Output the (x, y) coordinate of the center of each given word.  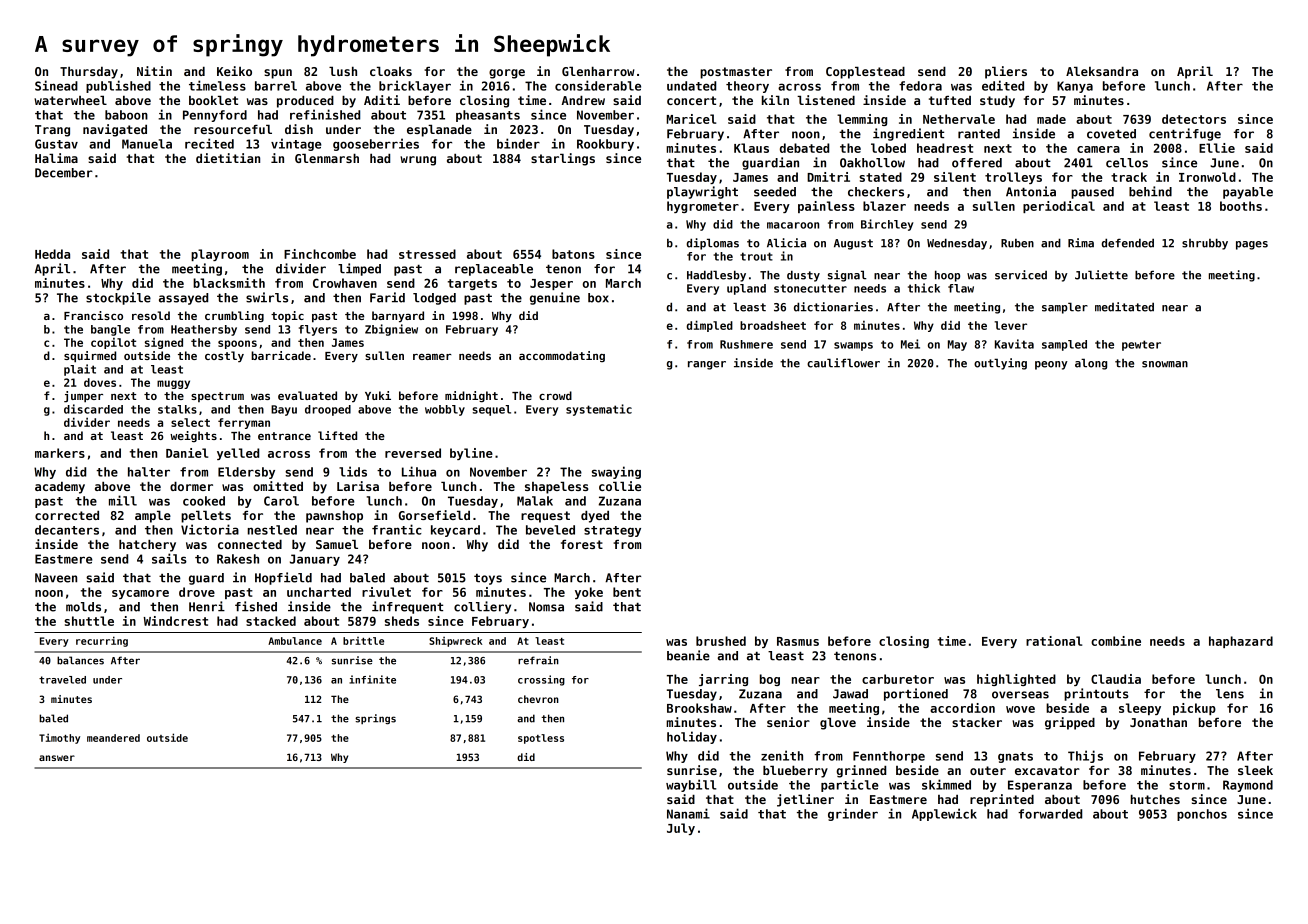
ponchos (1202, 815)
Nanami (688, 813)
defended (1127, 243)
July (681, 829)
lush (343, 71)
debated (804, 148)
